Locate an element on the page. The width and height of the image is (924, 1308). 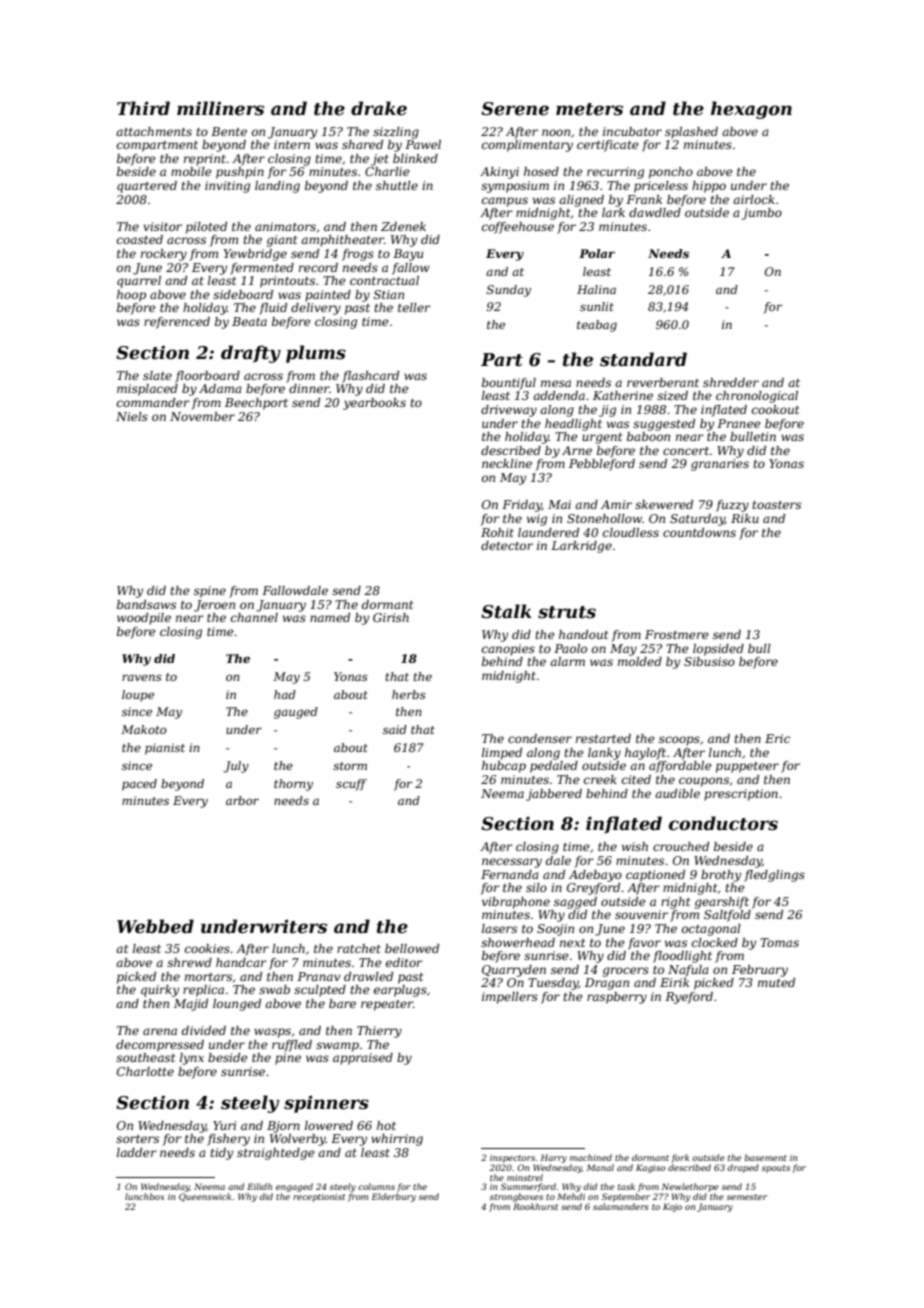
milliners is located at coordinates (220, 108).
